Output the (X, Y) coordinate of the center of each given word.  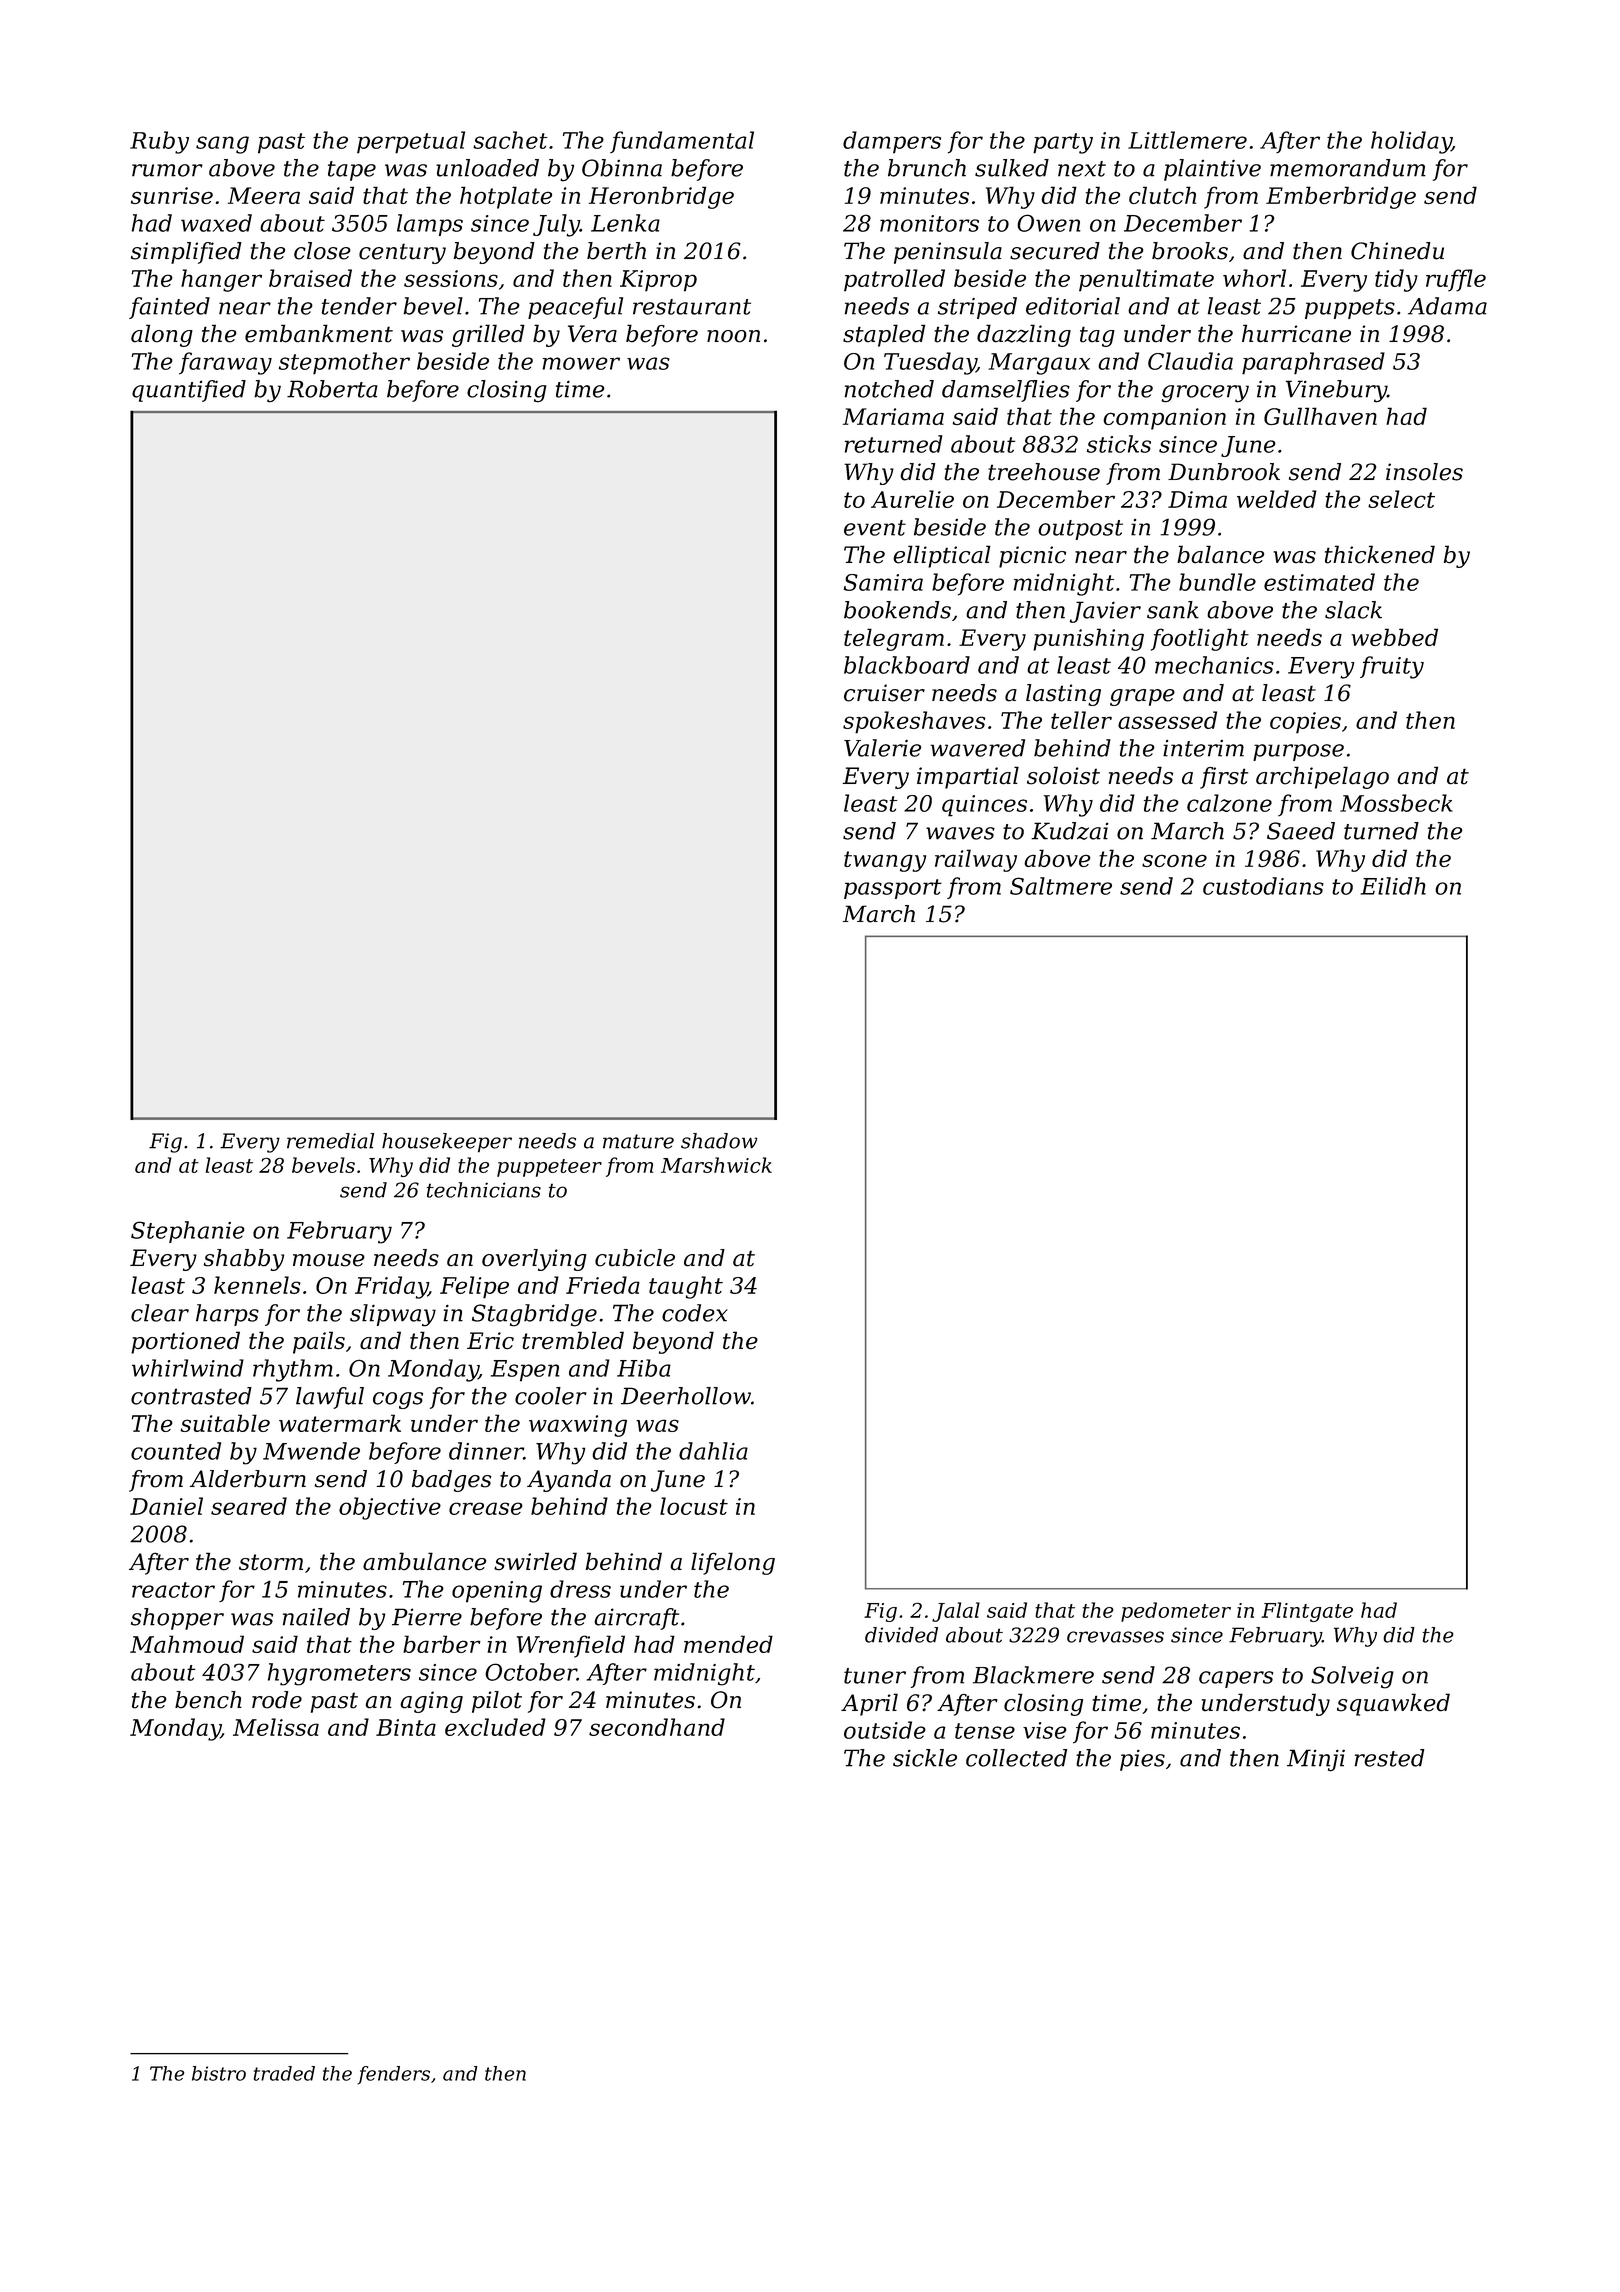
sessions (451, 278)
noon (733, 336)
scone (1174, 860)
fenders (393, 2075)
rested (1389, 1758)
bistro (219, 2073)
